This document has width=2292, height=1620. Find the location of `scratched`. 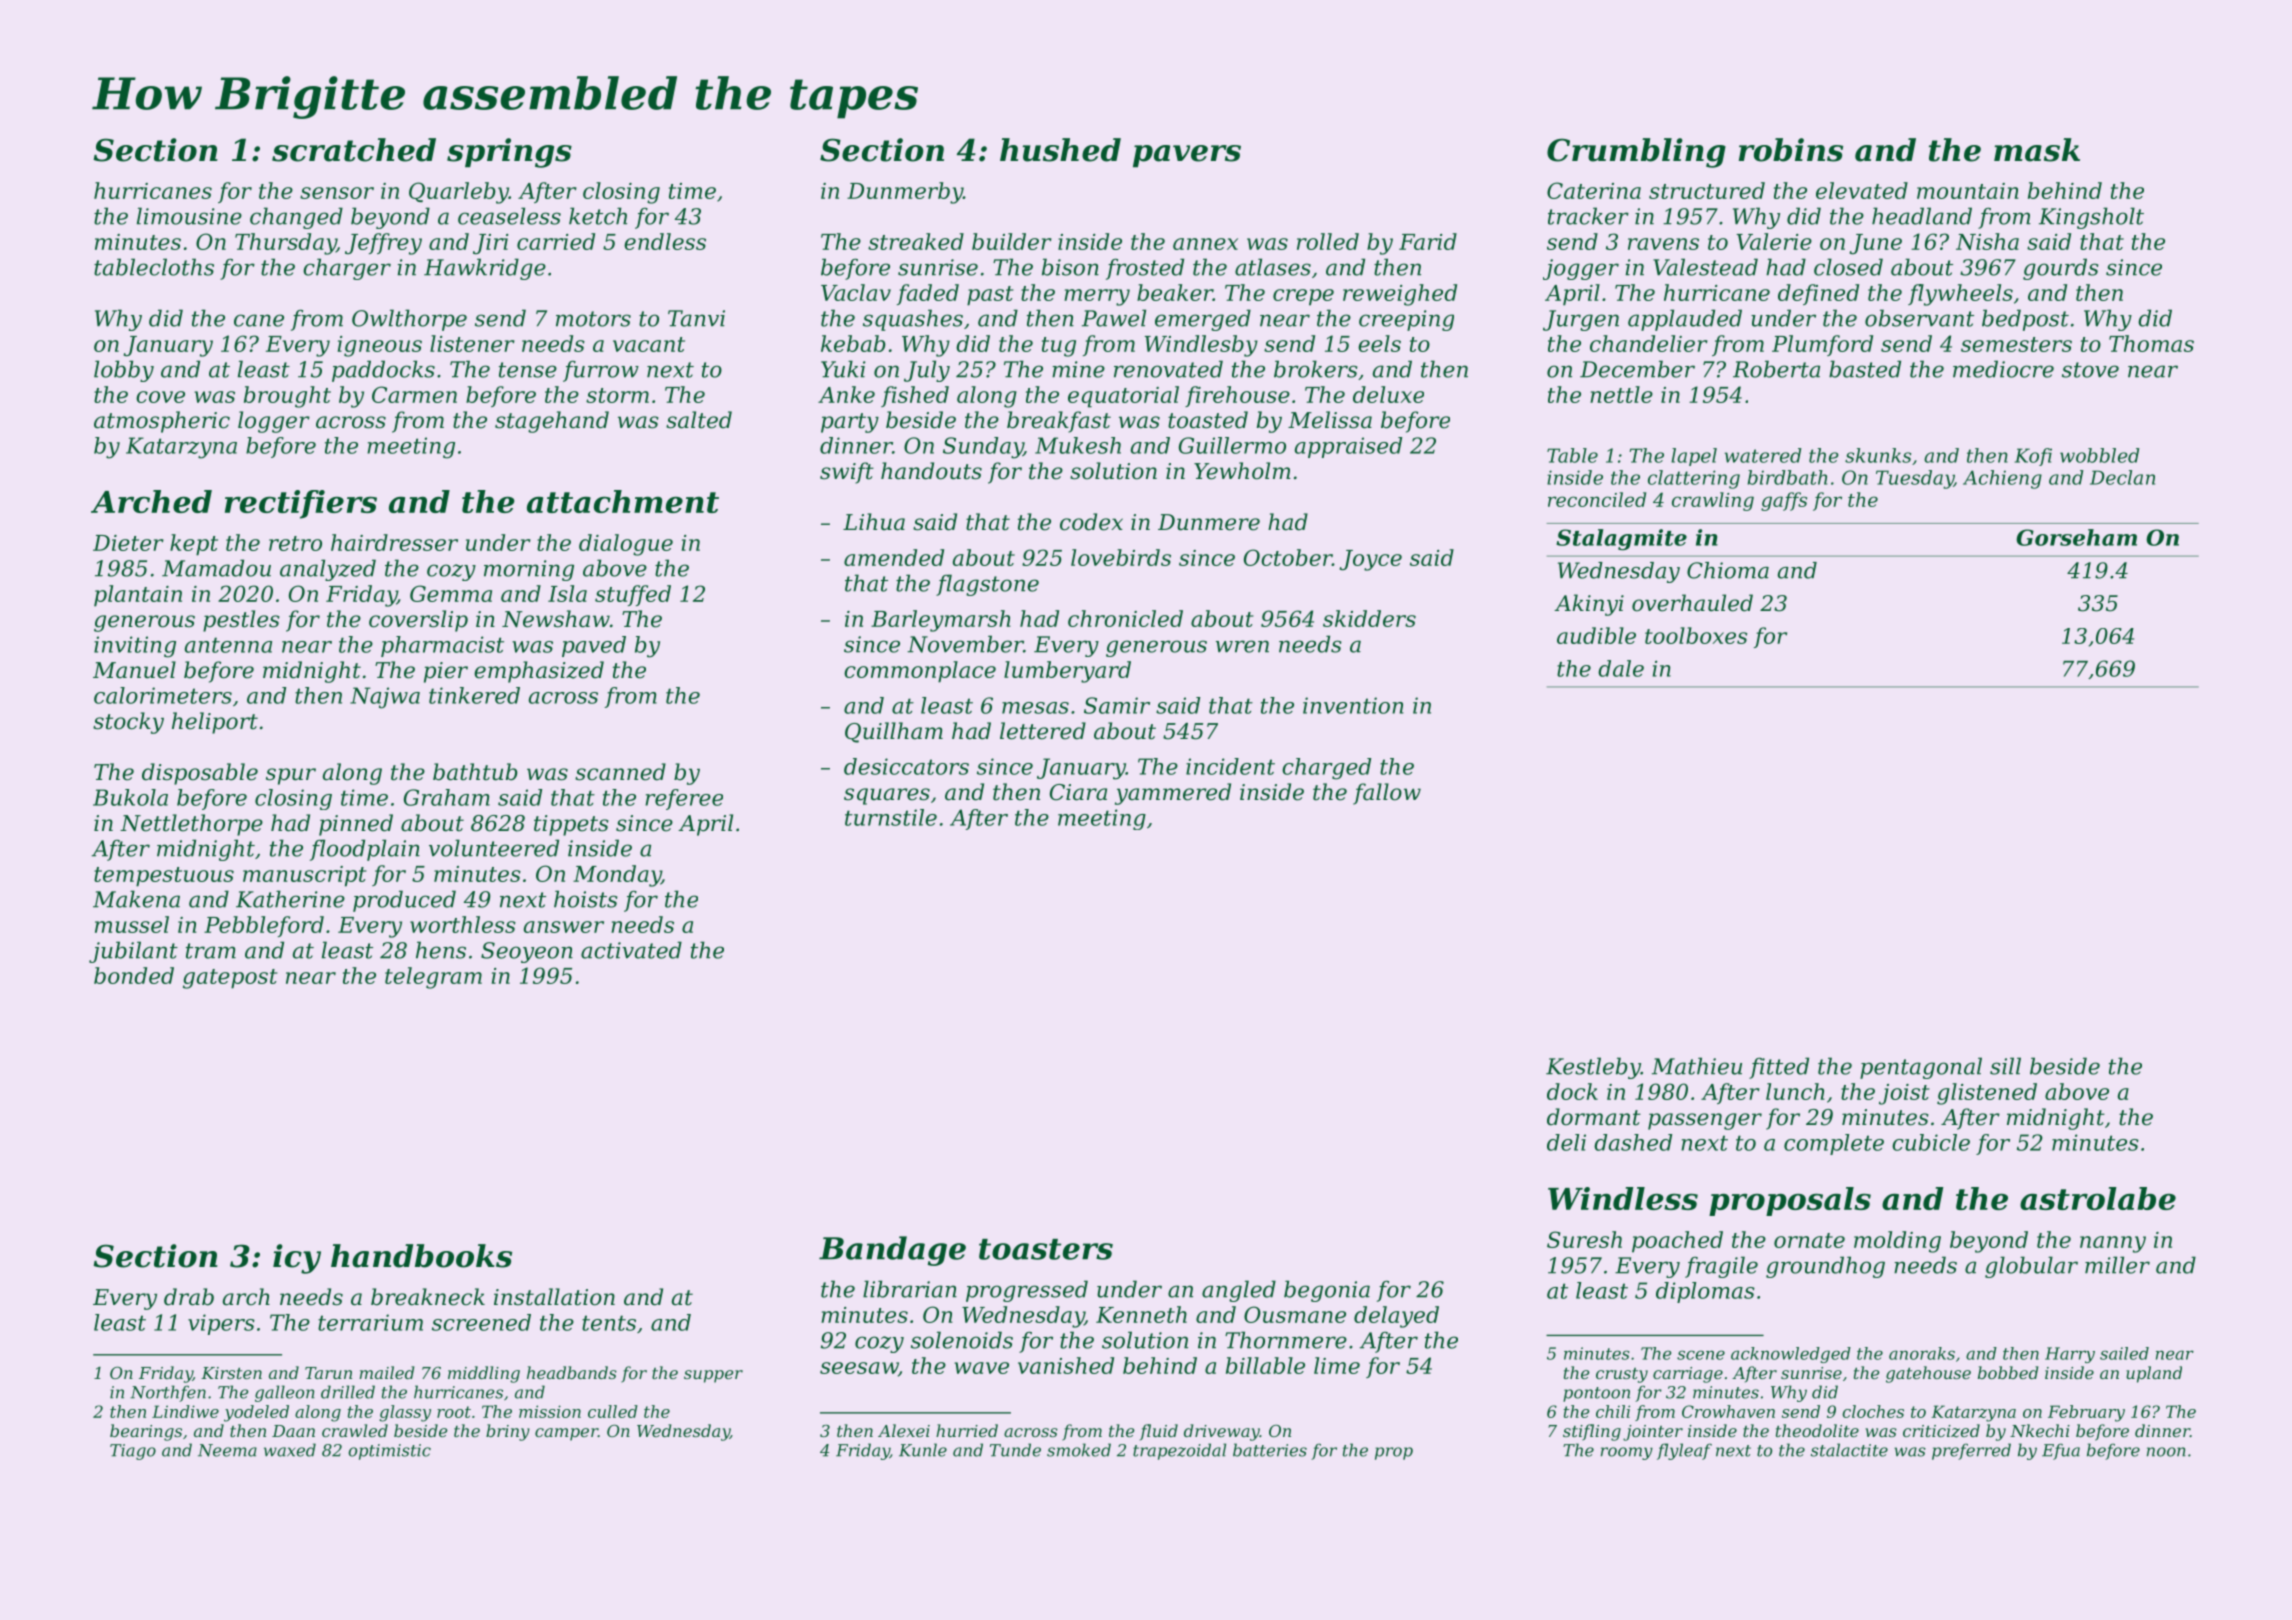

scratched is located at coordinates (354, 150).
